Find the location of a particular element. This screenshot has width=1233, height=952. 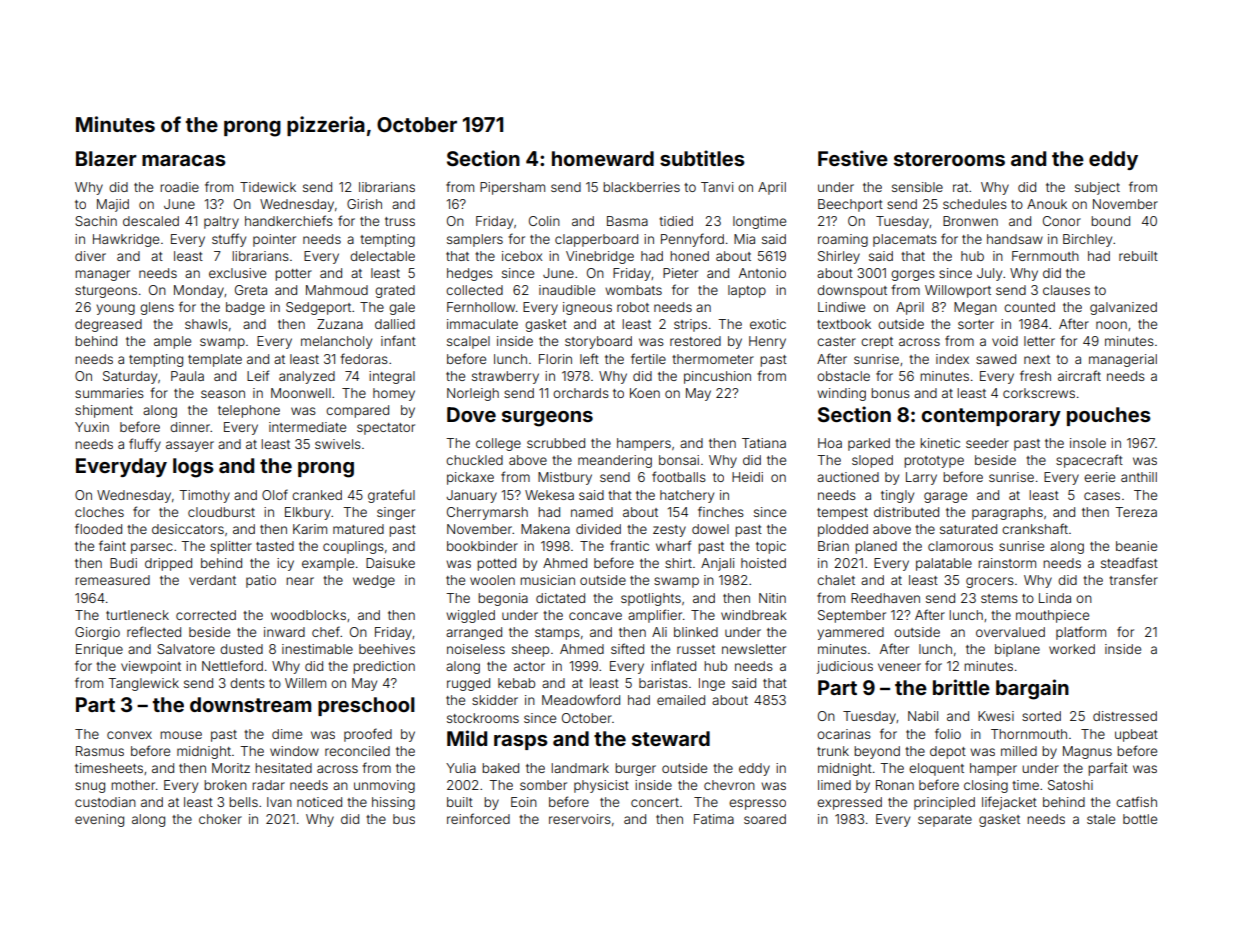

Mistbury is located at coordinates (565, 478).
